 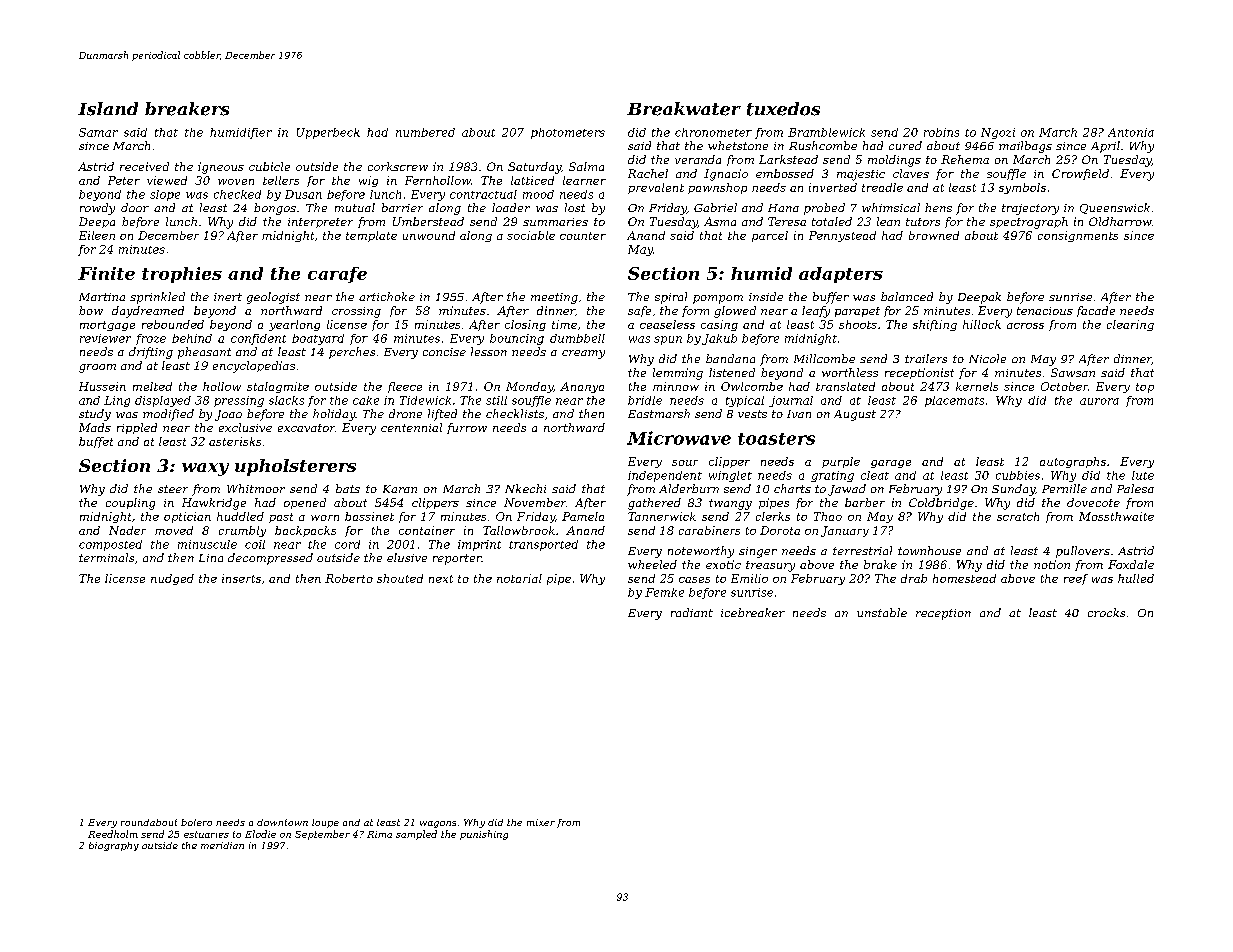 I want to click on downtown, so click(x=282, y=822).
